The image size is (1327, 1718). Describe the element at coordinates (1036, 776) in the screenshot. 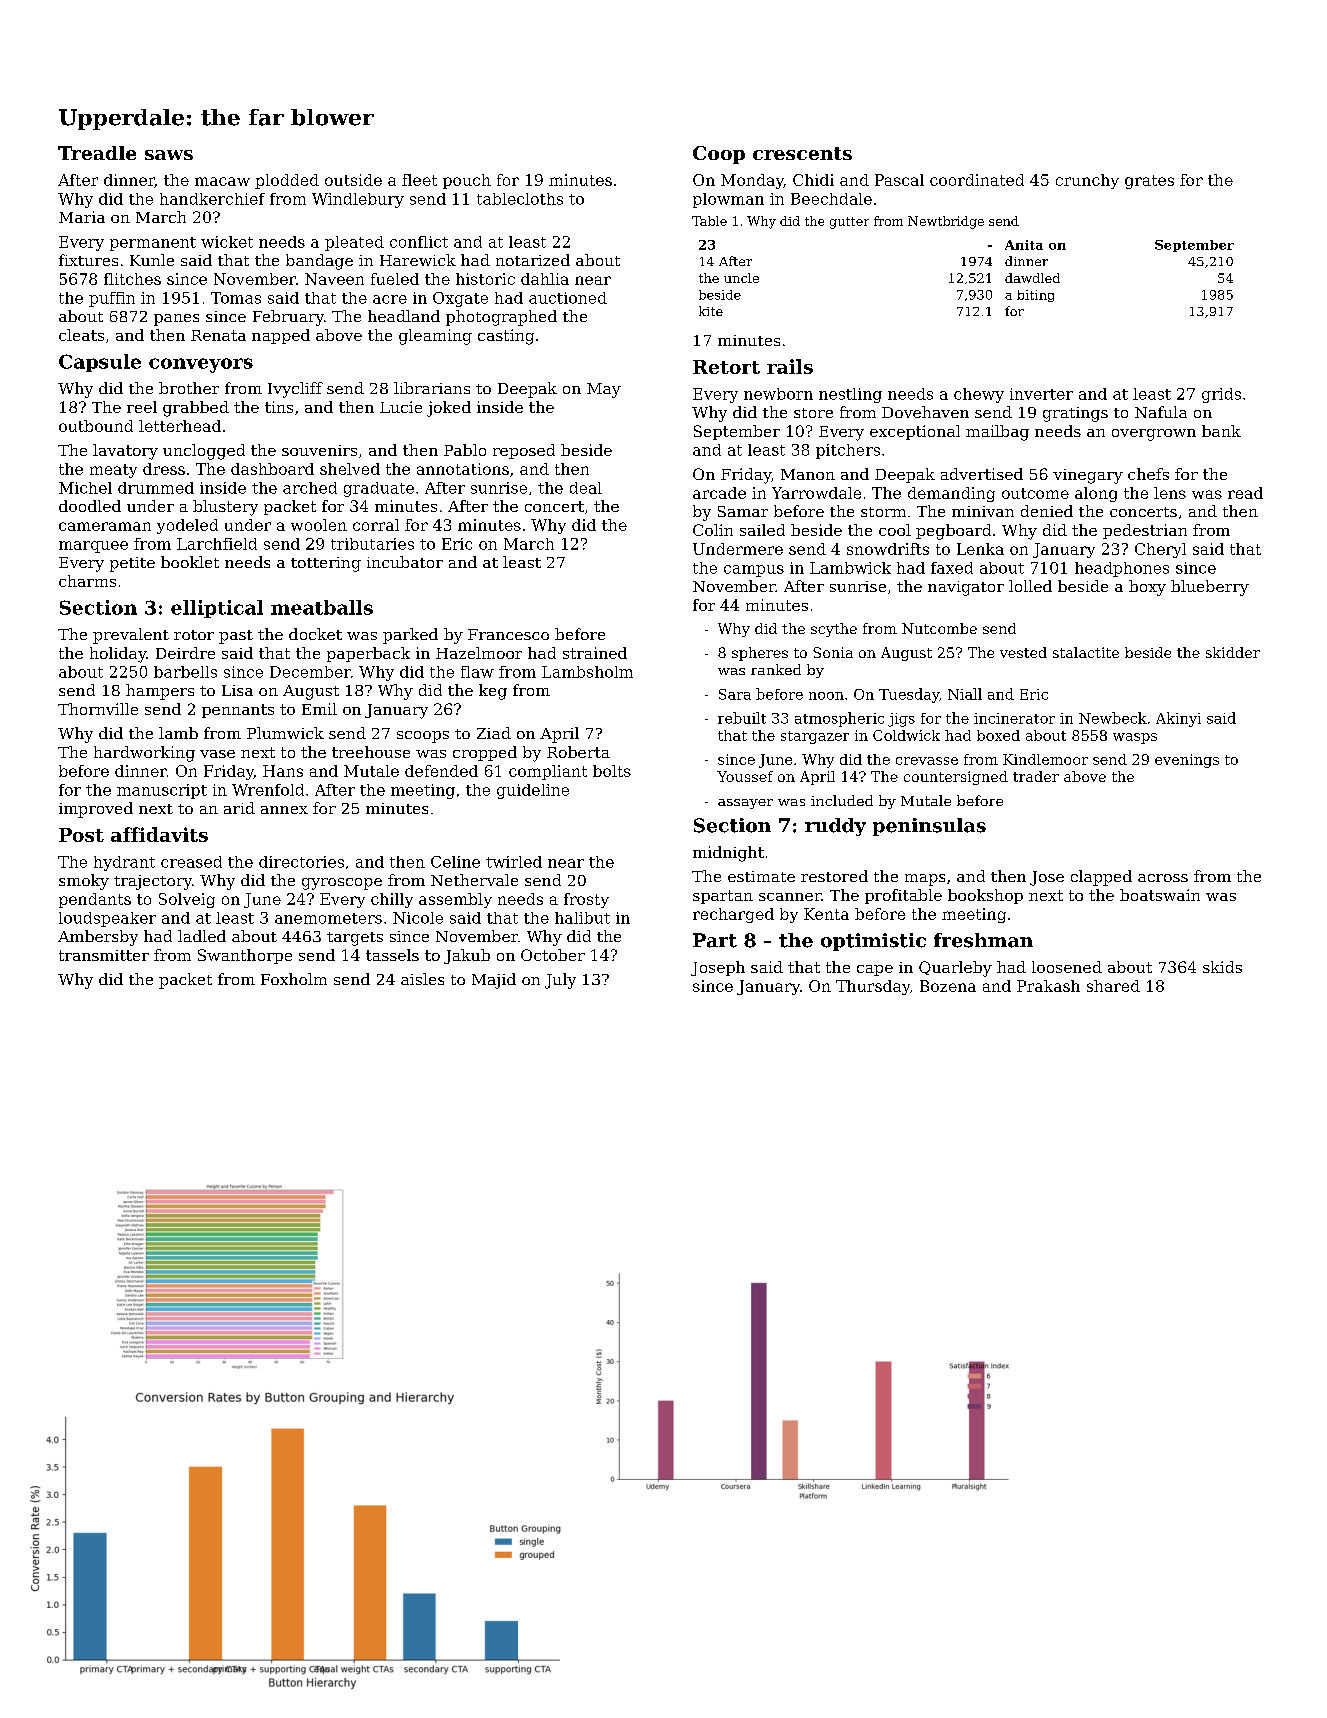

I see `trader` at that location.
